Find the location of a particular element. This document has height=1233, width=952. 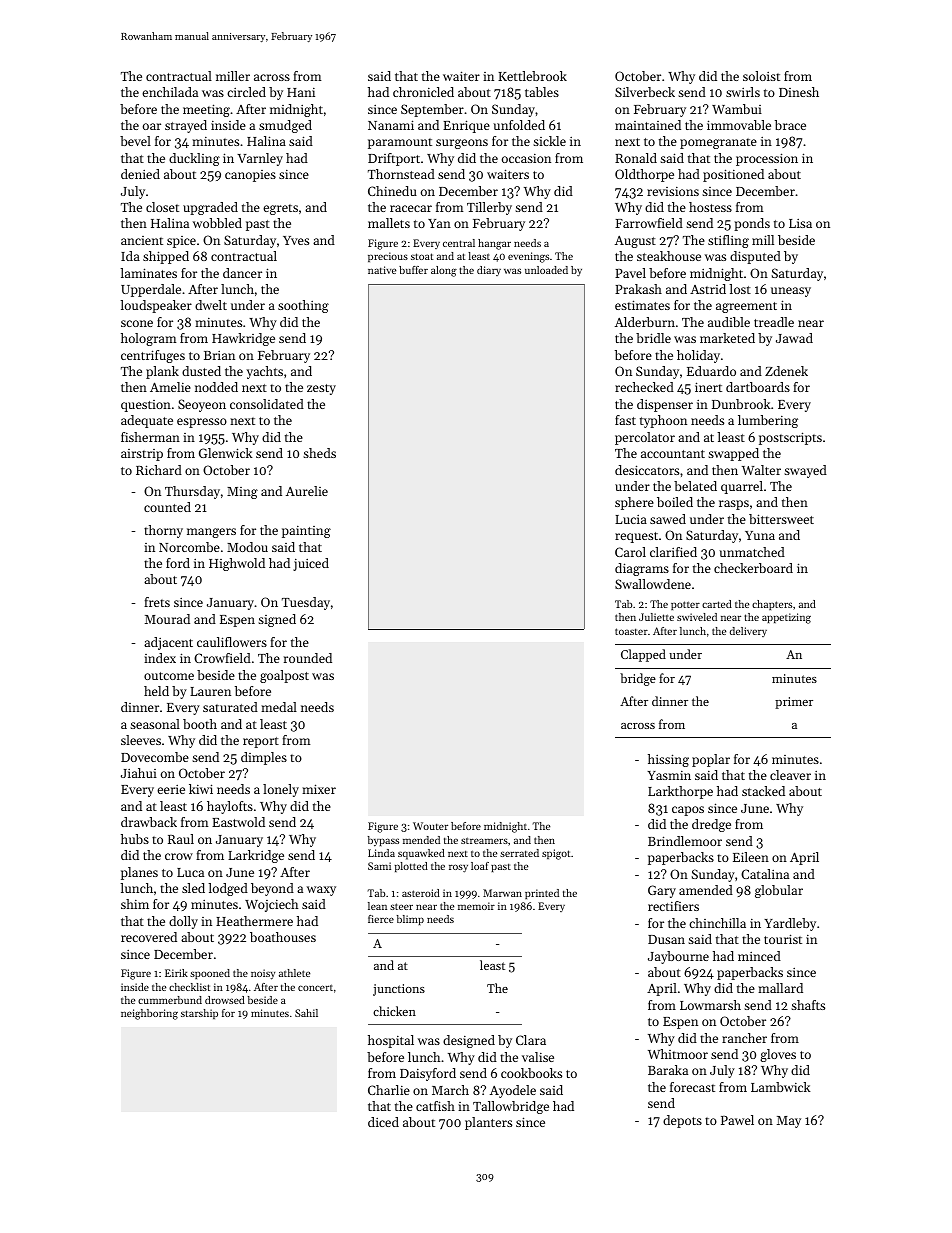

sphere is located at coordinates (634, 503).
